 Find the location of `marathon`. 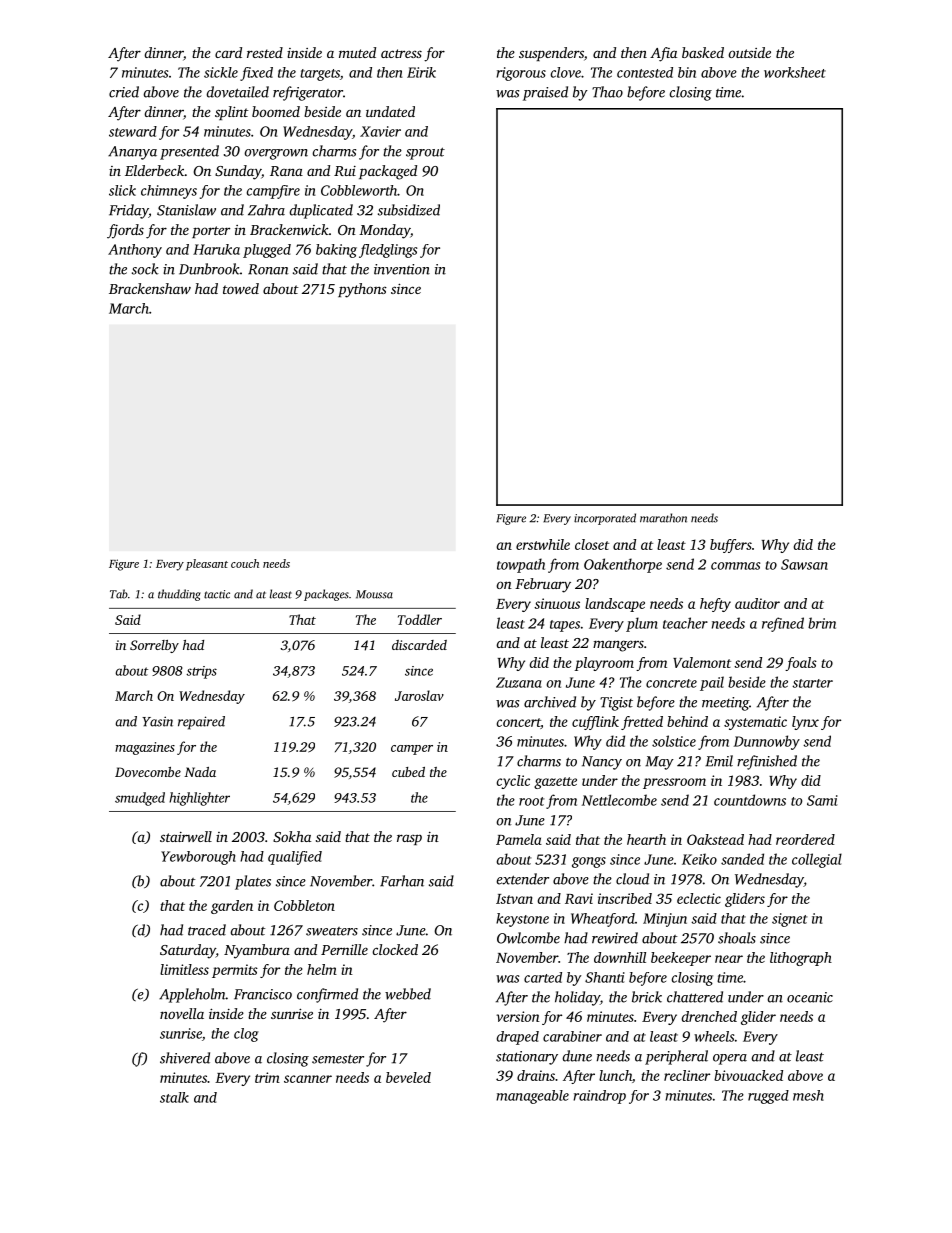

marathon is located at coordinates (663, 518).
